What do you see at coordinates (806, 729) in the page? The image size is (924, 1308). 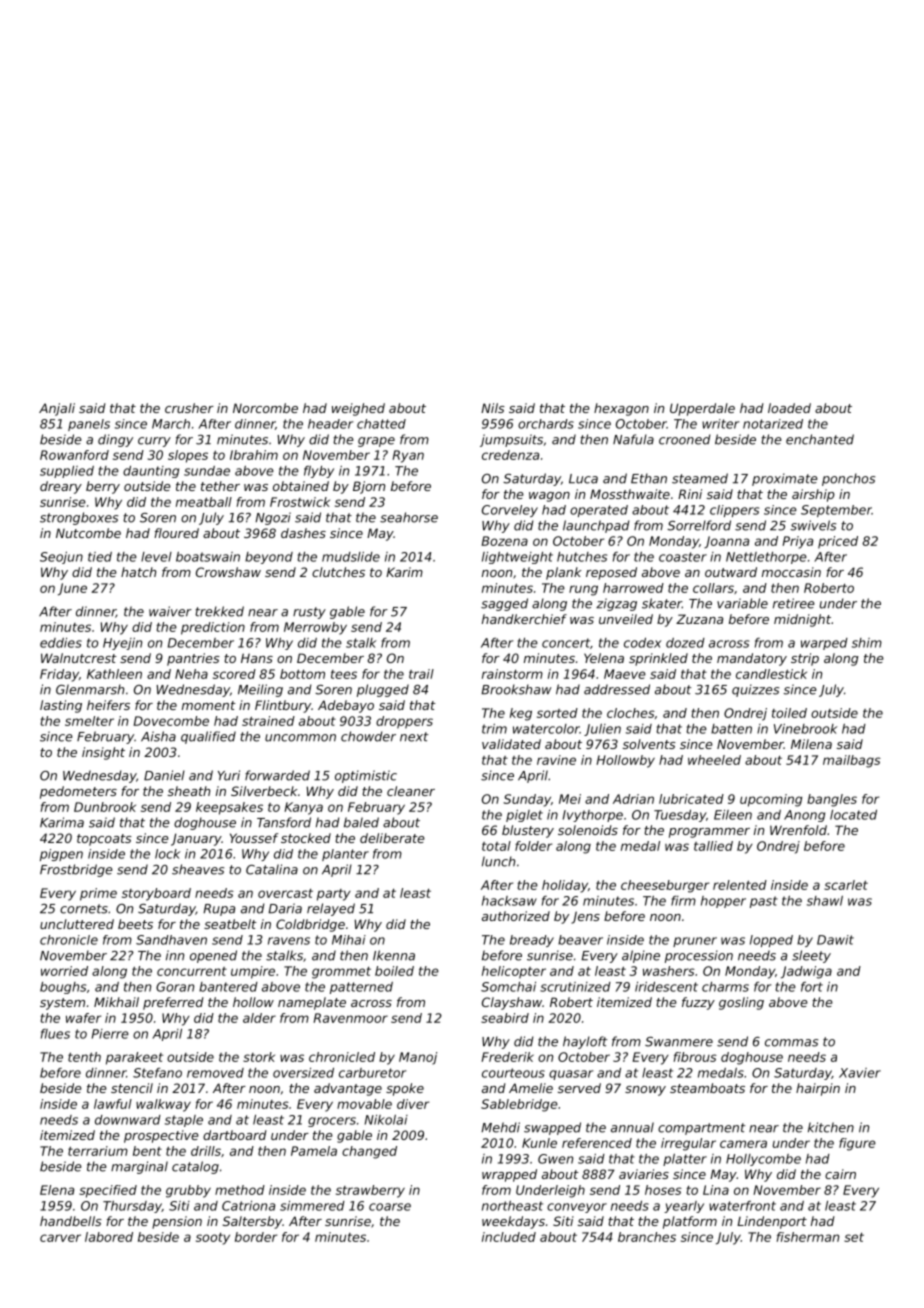 I see `Vinebrook` at bounding box center [806, 729].
